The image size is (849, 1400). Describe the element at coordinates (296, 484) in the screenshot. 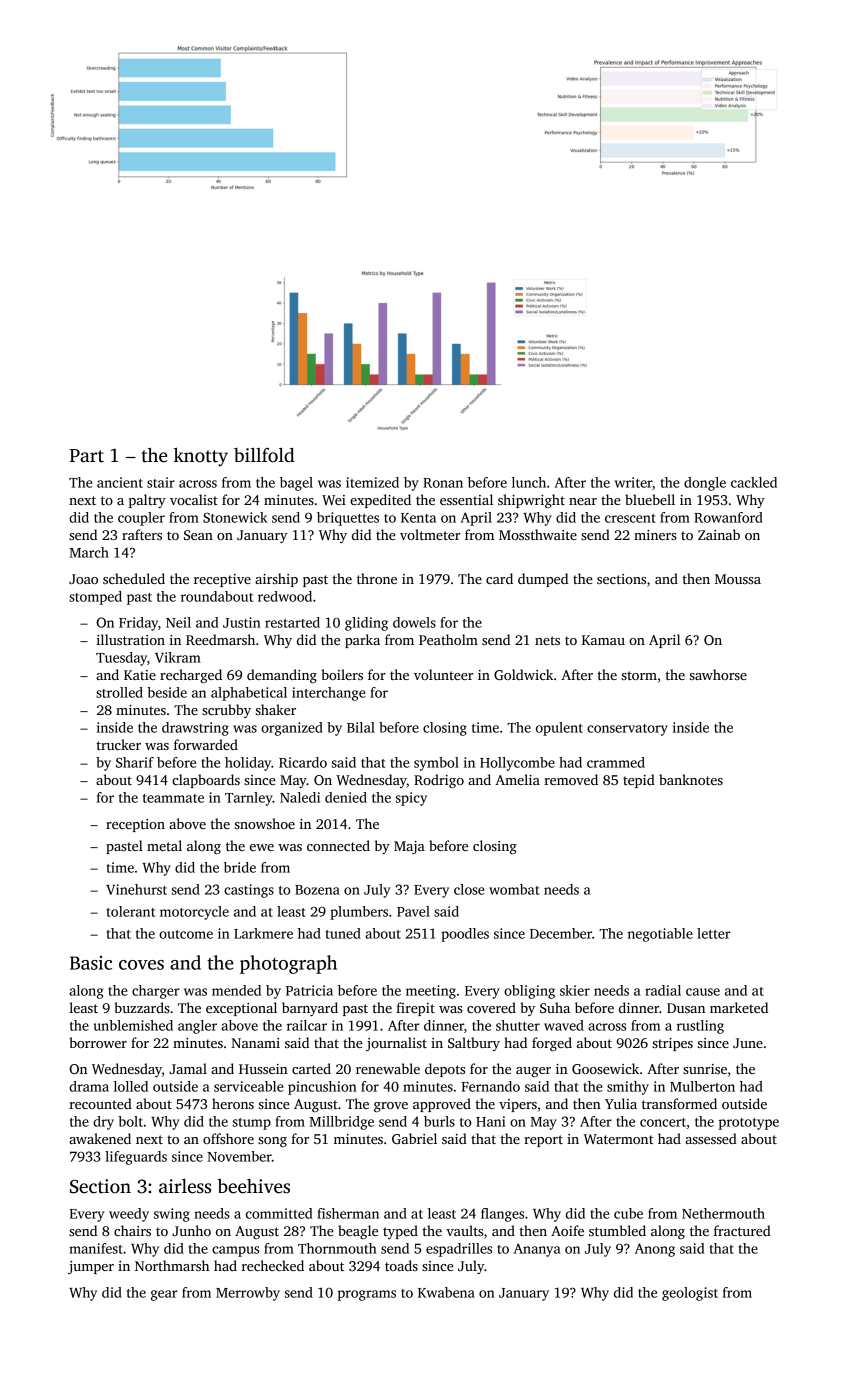

I see `bagel` at that location.
